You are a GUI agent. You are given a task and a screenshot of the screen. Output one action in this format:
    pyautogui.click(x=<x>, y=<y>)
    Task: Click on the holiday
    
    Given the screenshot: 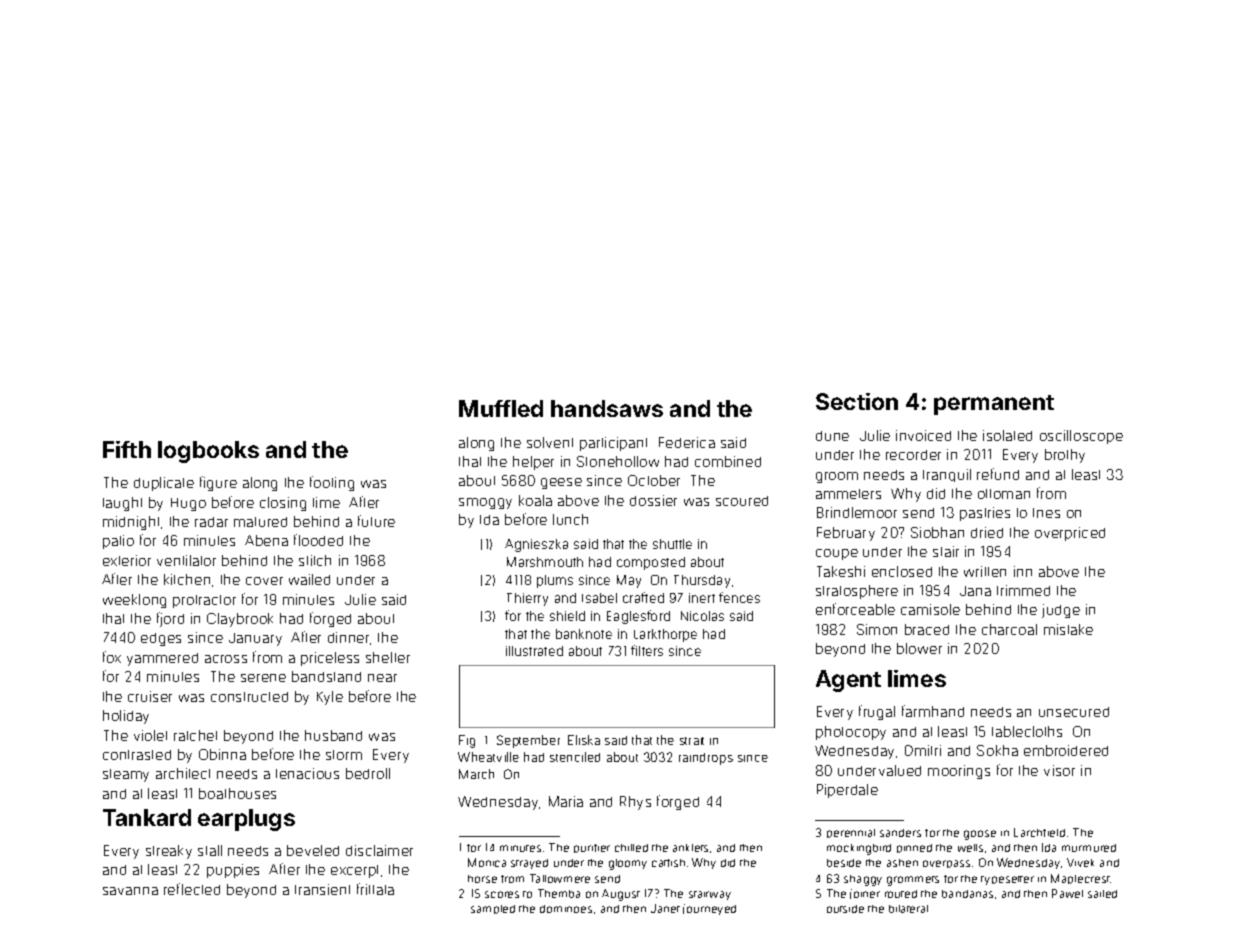 What is the action you would take?
    pyautogui.click(x=126, y=717)
